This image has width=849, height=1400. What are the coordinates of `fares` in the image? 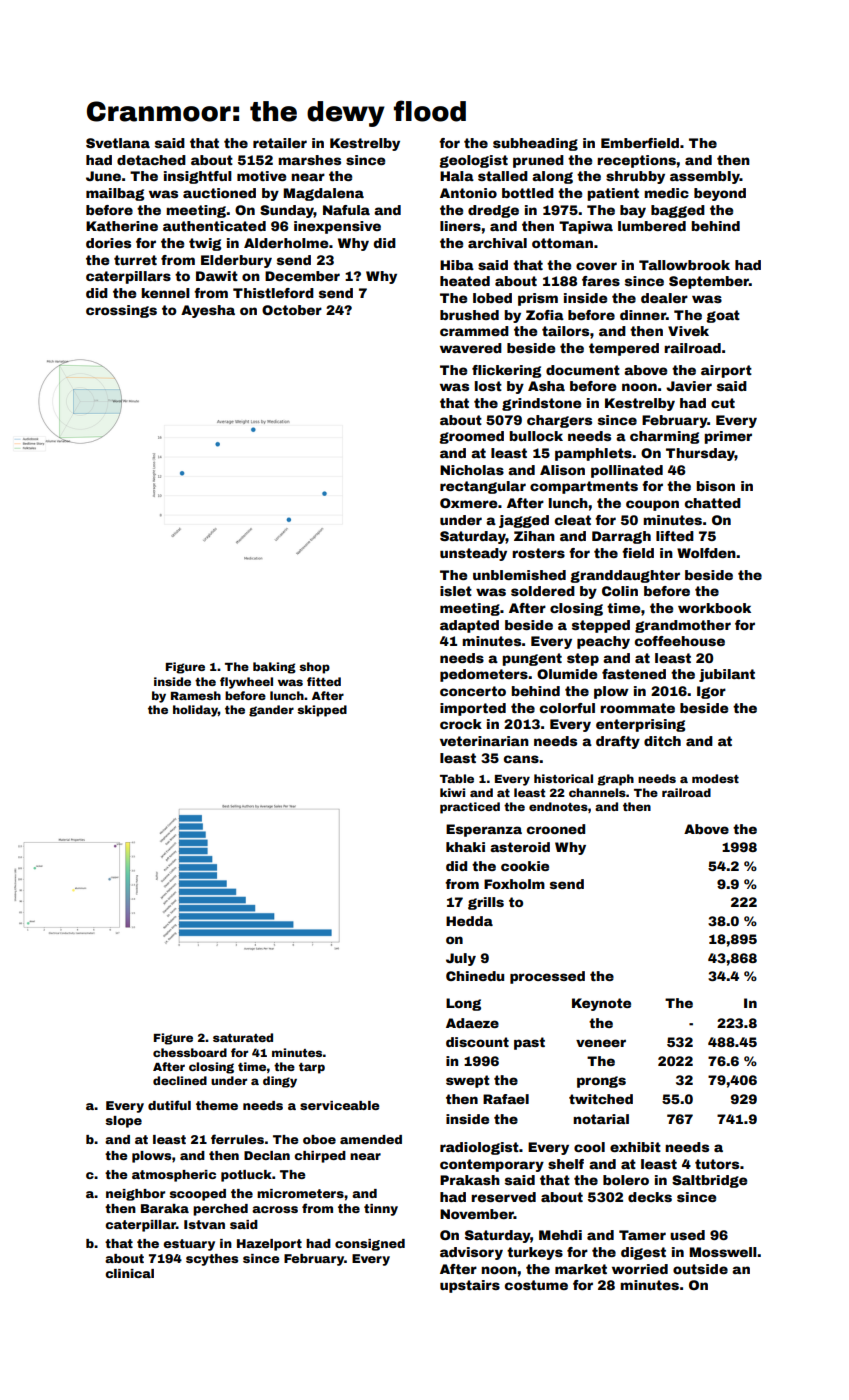 It's located at (601, 281).
